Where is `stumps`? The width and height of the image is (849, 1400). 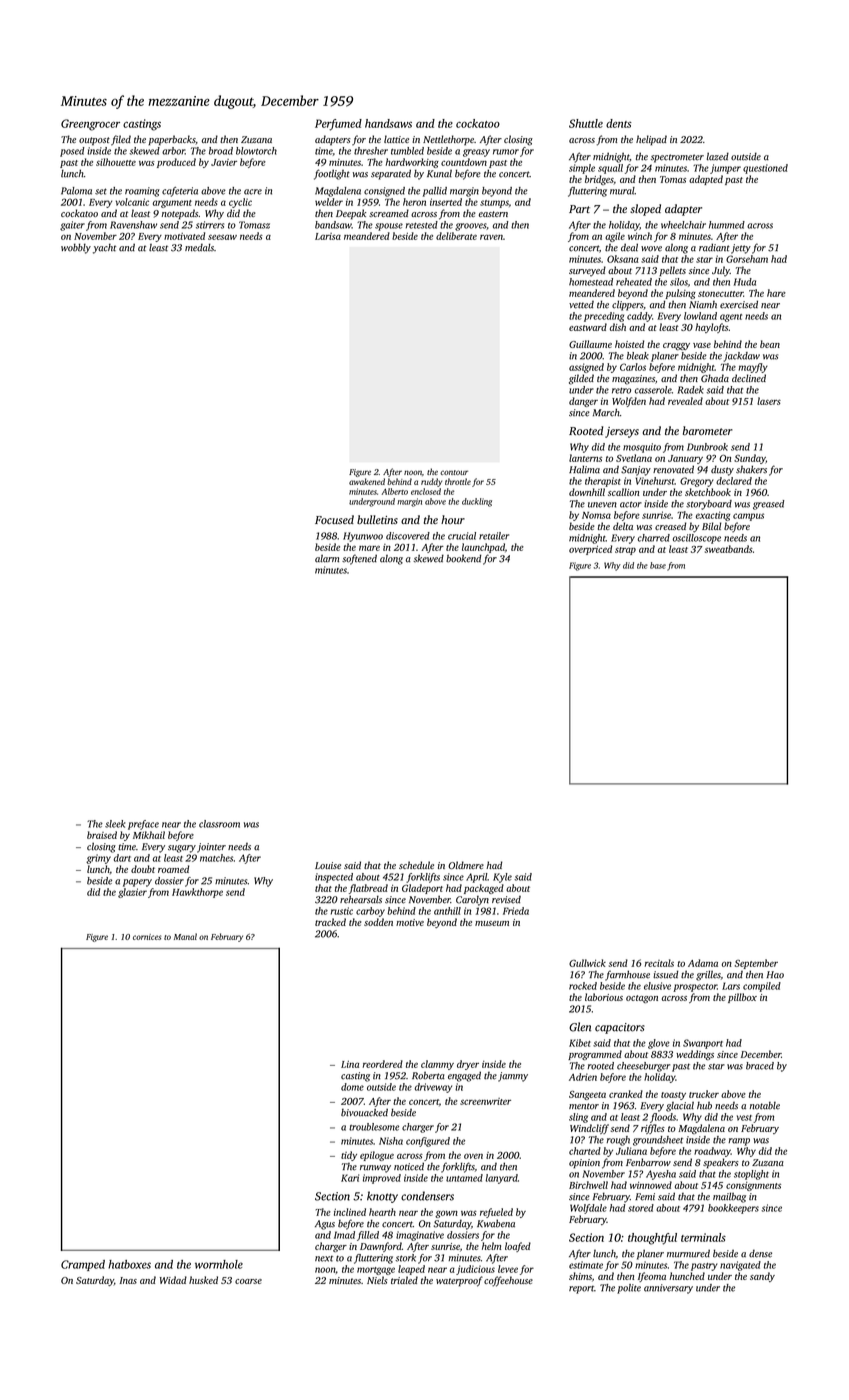 stumps is located at coordinates (494, 204).
